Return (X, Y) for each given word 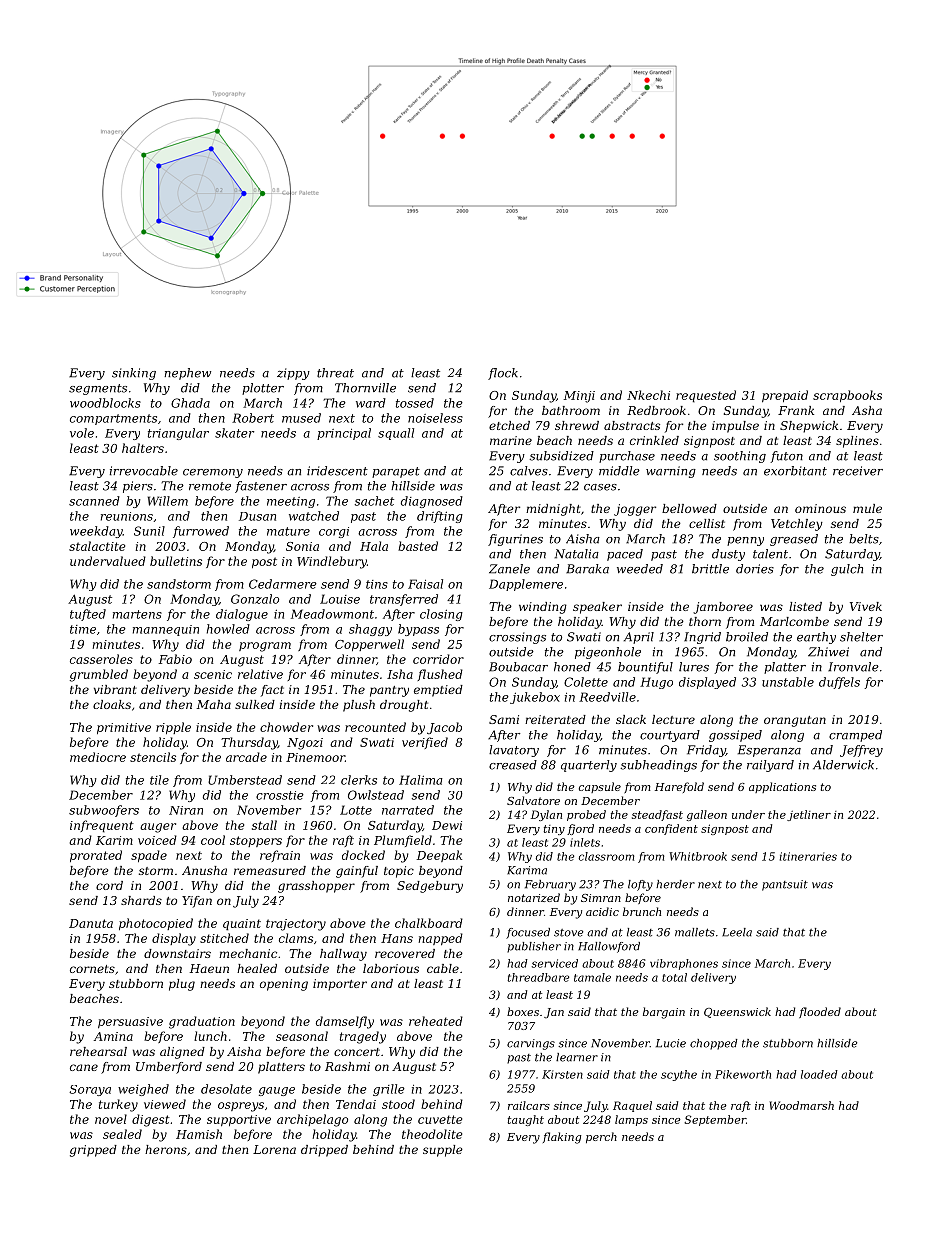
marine (511, 440)
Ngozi (305, 744)
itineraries (808, 856)
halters (143, 448)
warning (671, 472)
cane (84, 1067)
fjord (580, 829)
